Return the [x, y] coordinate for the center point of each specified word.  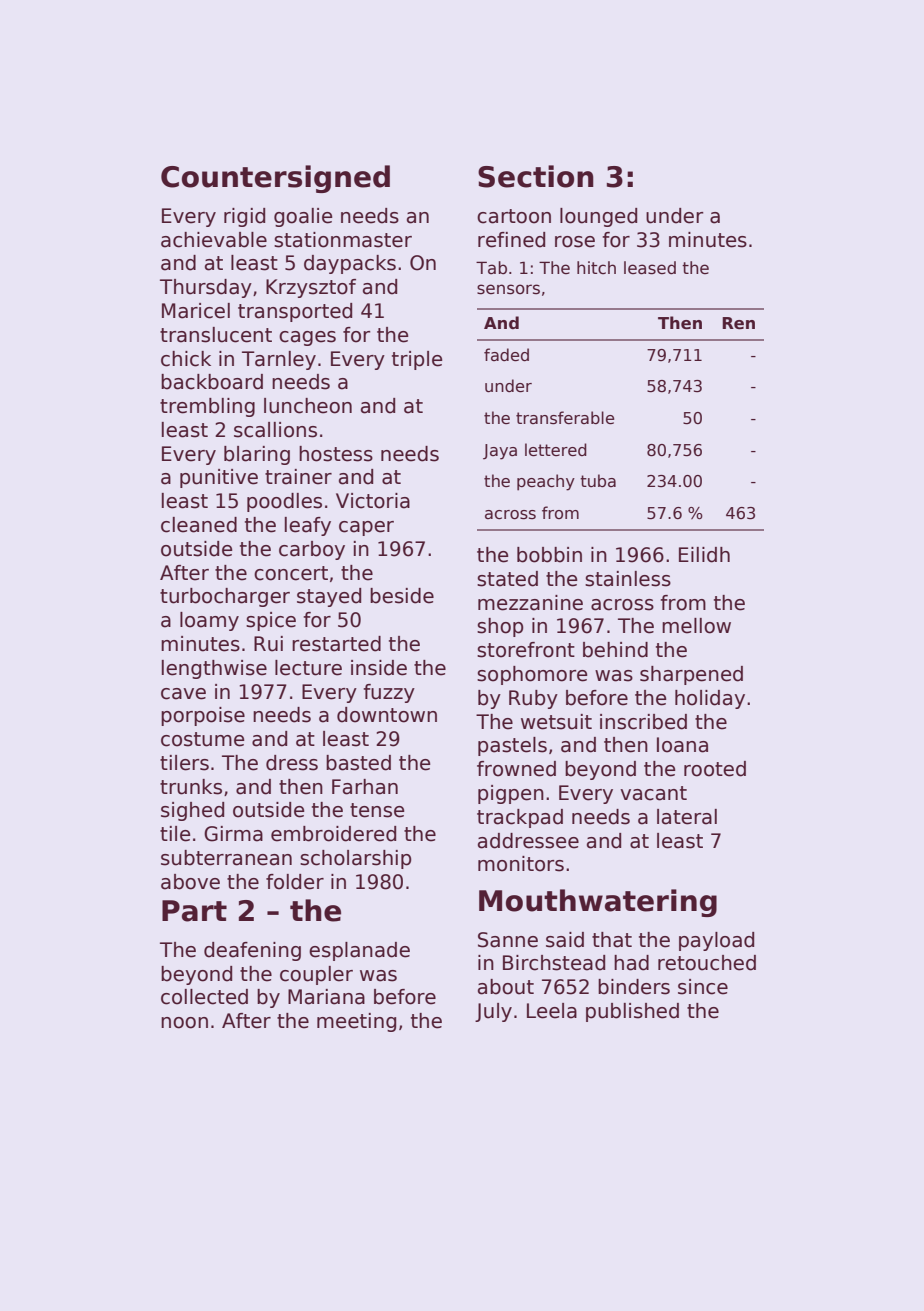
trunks [191, 787]
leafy [308, 526]
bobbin [549, 555]
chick [186, 359]
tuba [598, 480]
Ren [738, 323]
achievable [214, 240]
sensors [508, 289]
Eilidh [704, 555]
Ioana [682, 745]
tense [377, 810]
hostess [336, 454]
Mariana [326, 997]
